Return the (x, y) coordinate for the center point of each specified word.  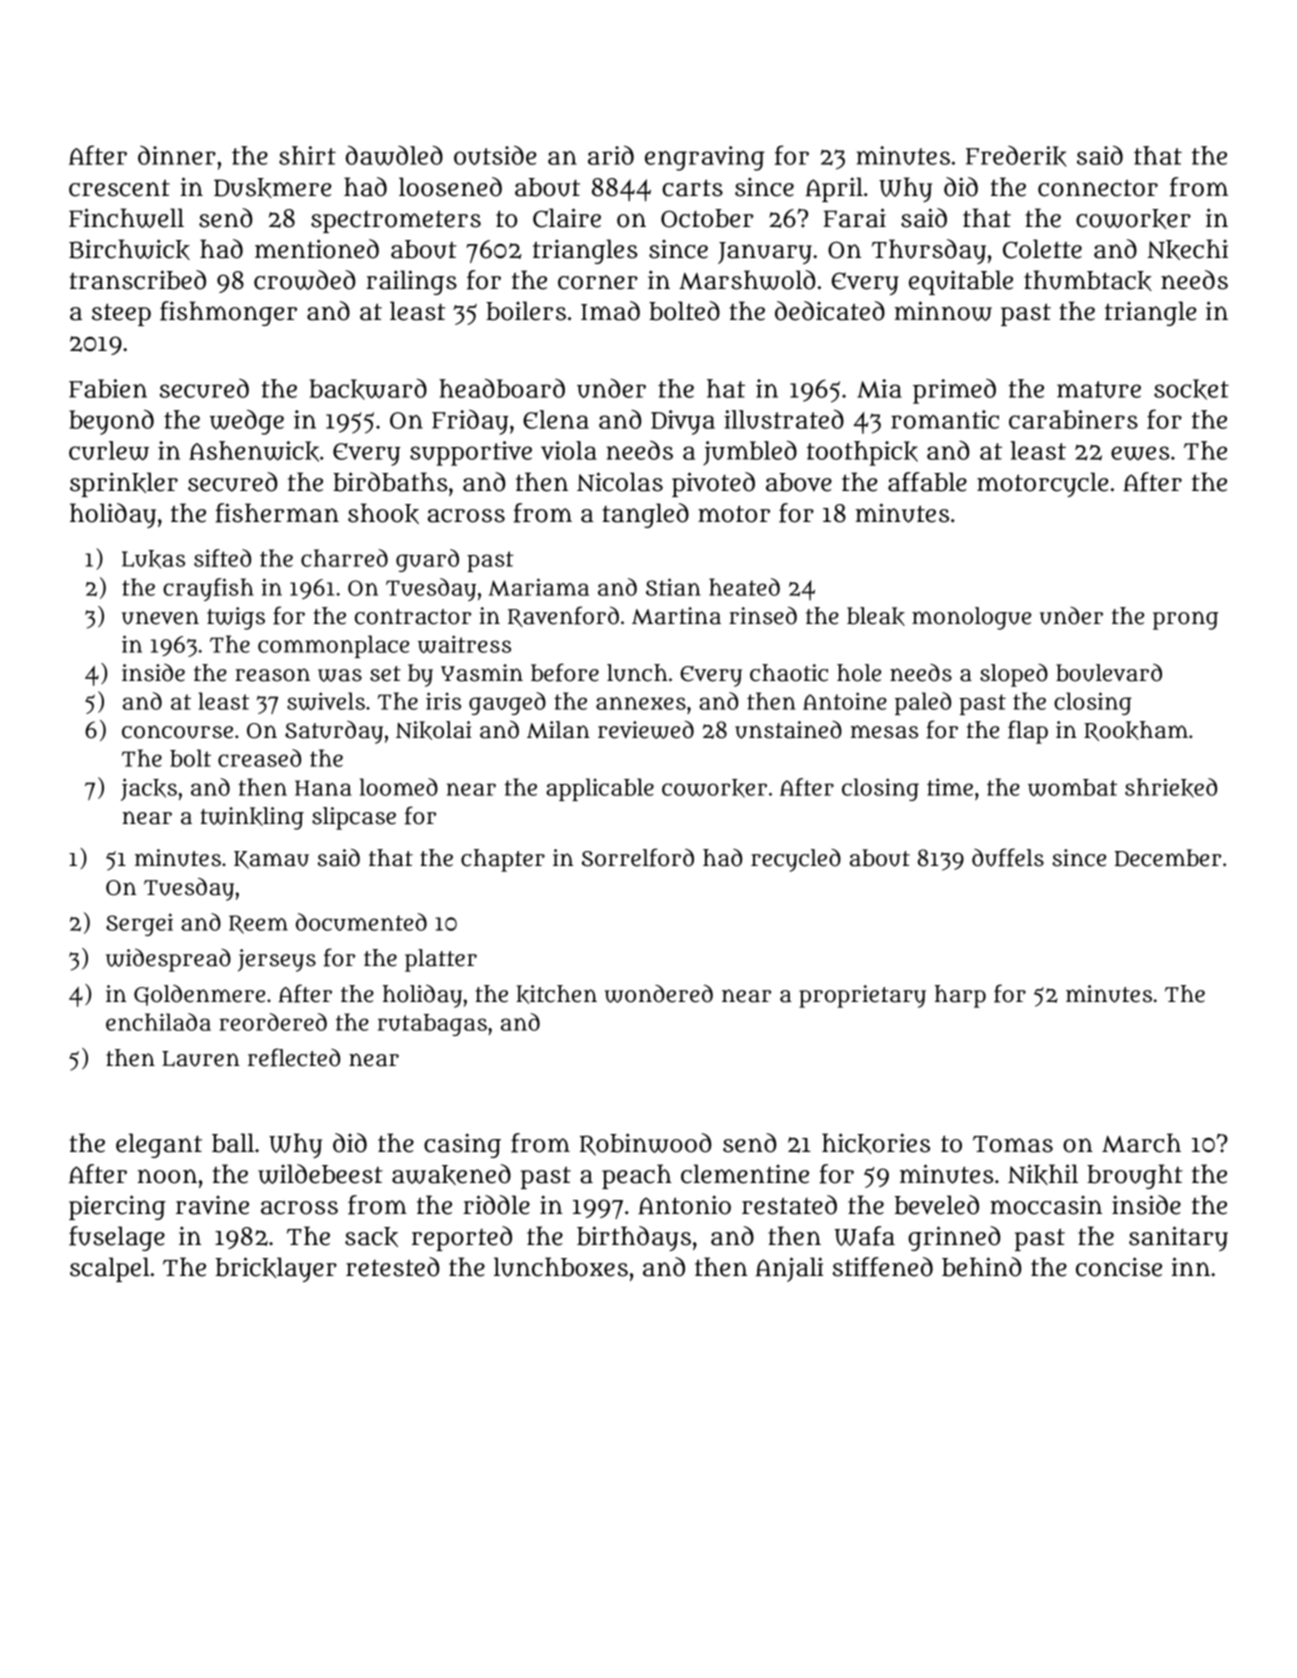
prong (1185, 620)
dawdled (394, 155)
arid (611, 155)
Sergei (139, 924)
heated (744, 587)
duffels (1008, 857)
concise (1119, 1267)
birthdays (634, 1238)
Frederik (1016, 156)
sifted (222, 558)
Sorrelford (638, 857)
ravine (212, 1205)
